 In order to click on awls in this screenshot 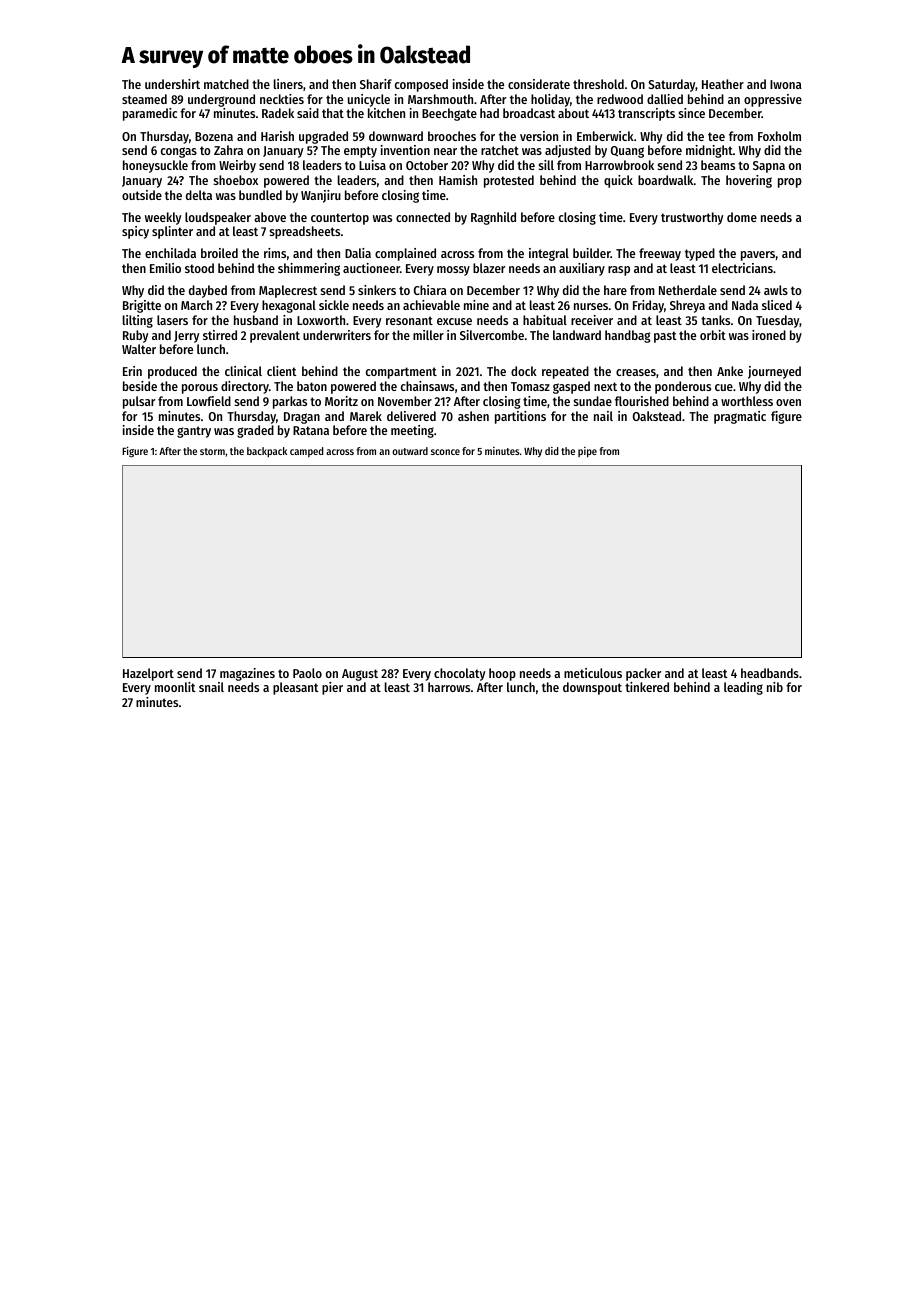, I will do `click(776, 290)`.
